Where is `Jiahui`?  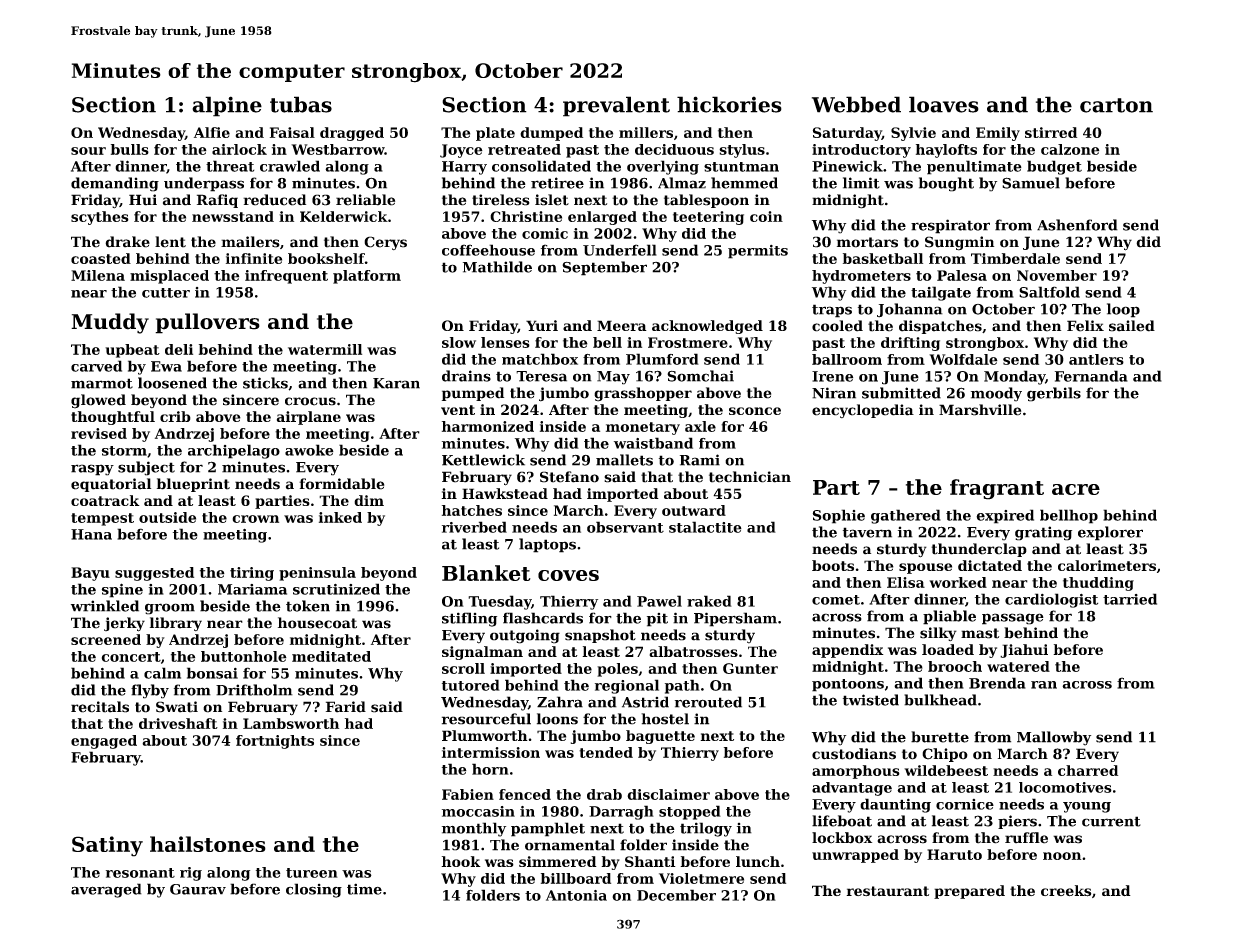 Jiahui is located at coordinates (1024, 651).
